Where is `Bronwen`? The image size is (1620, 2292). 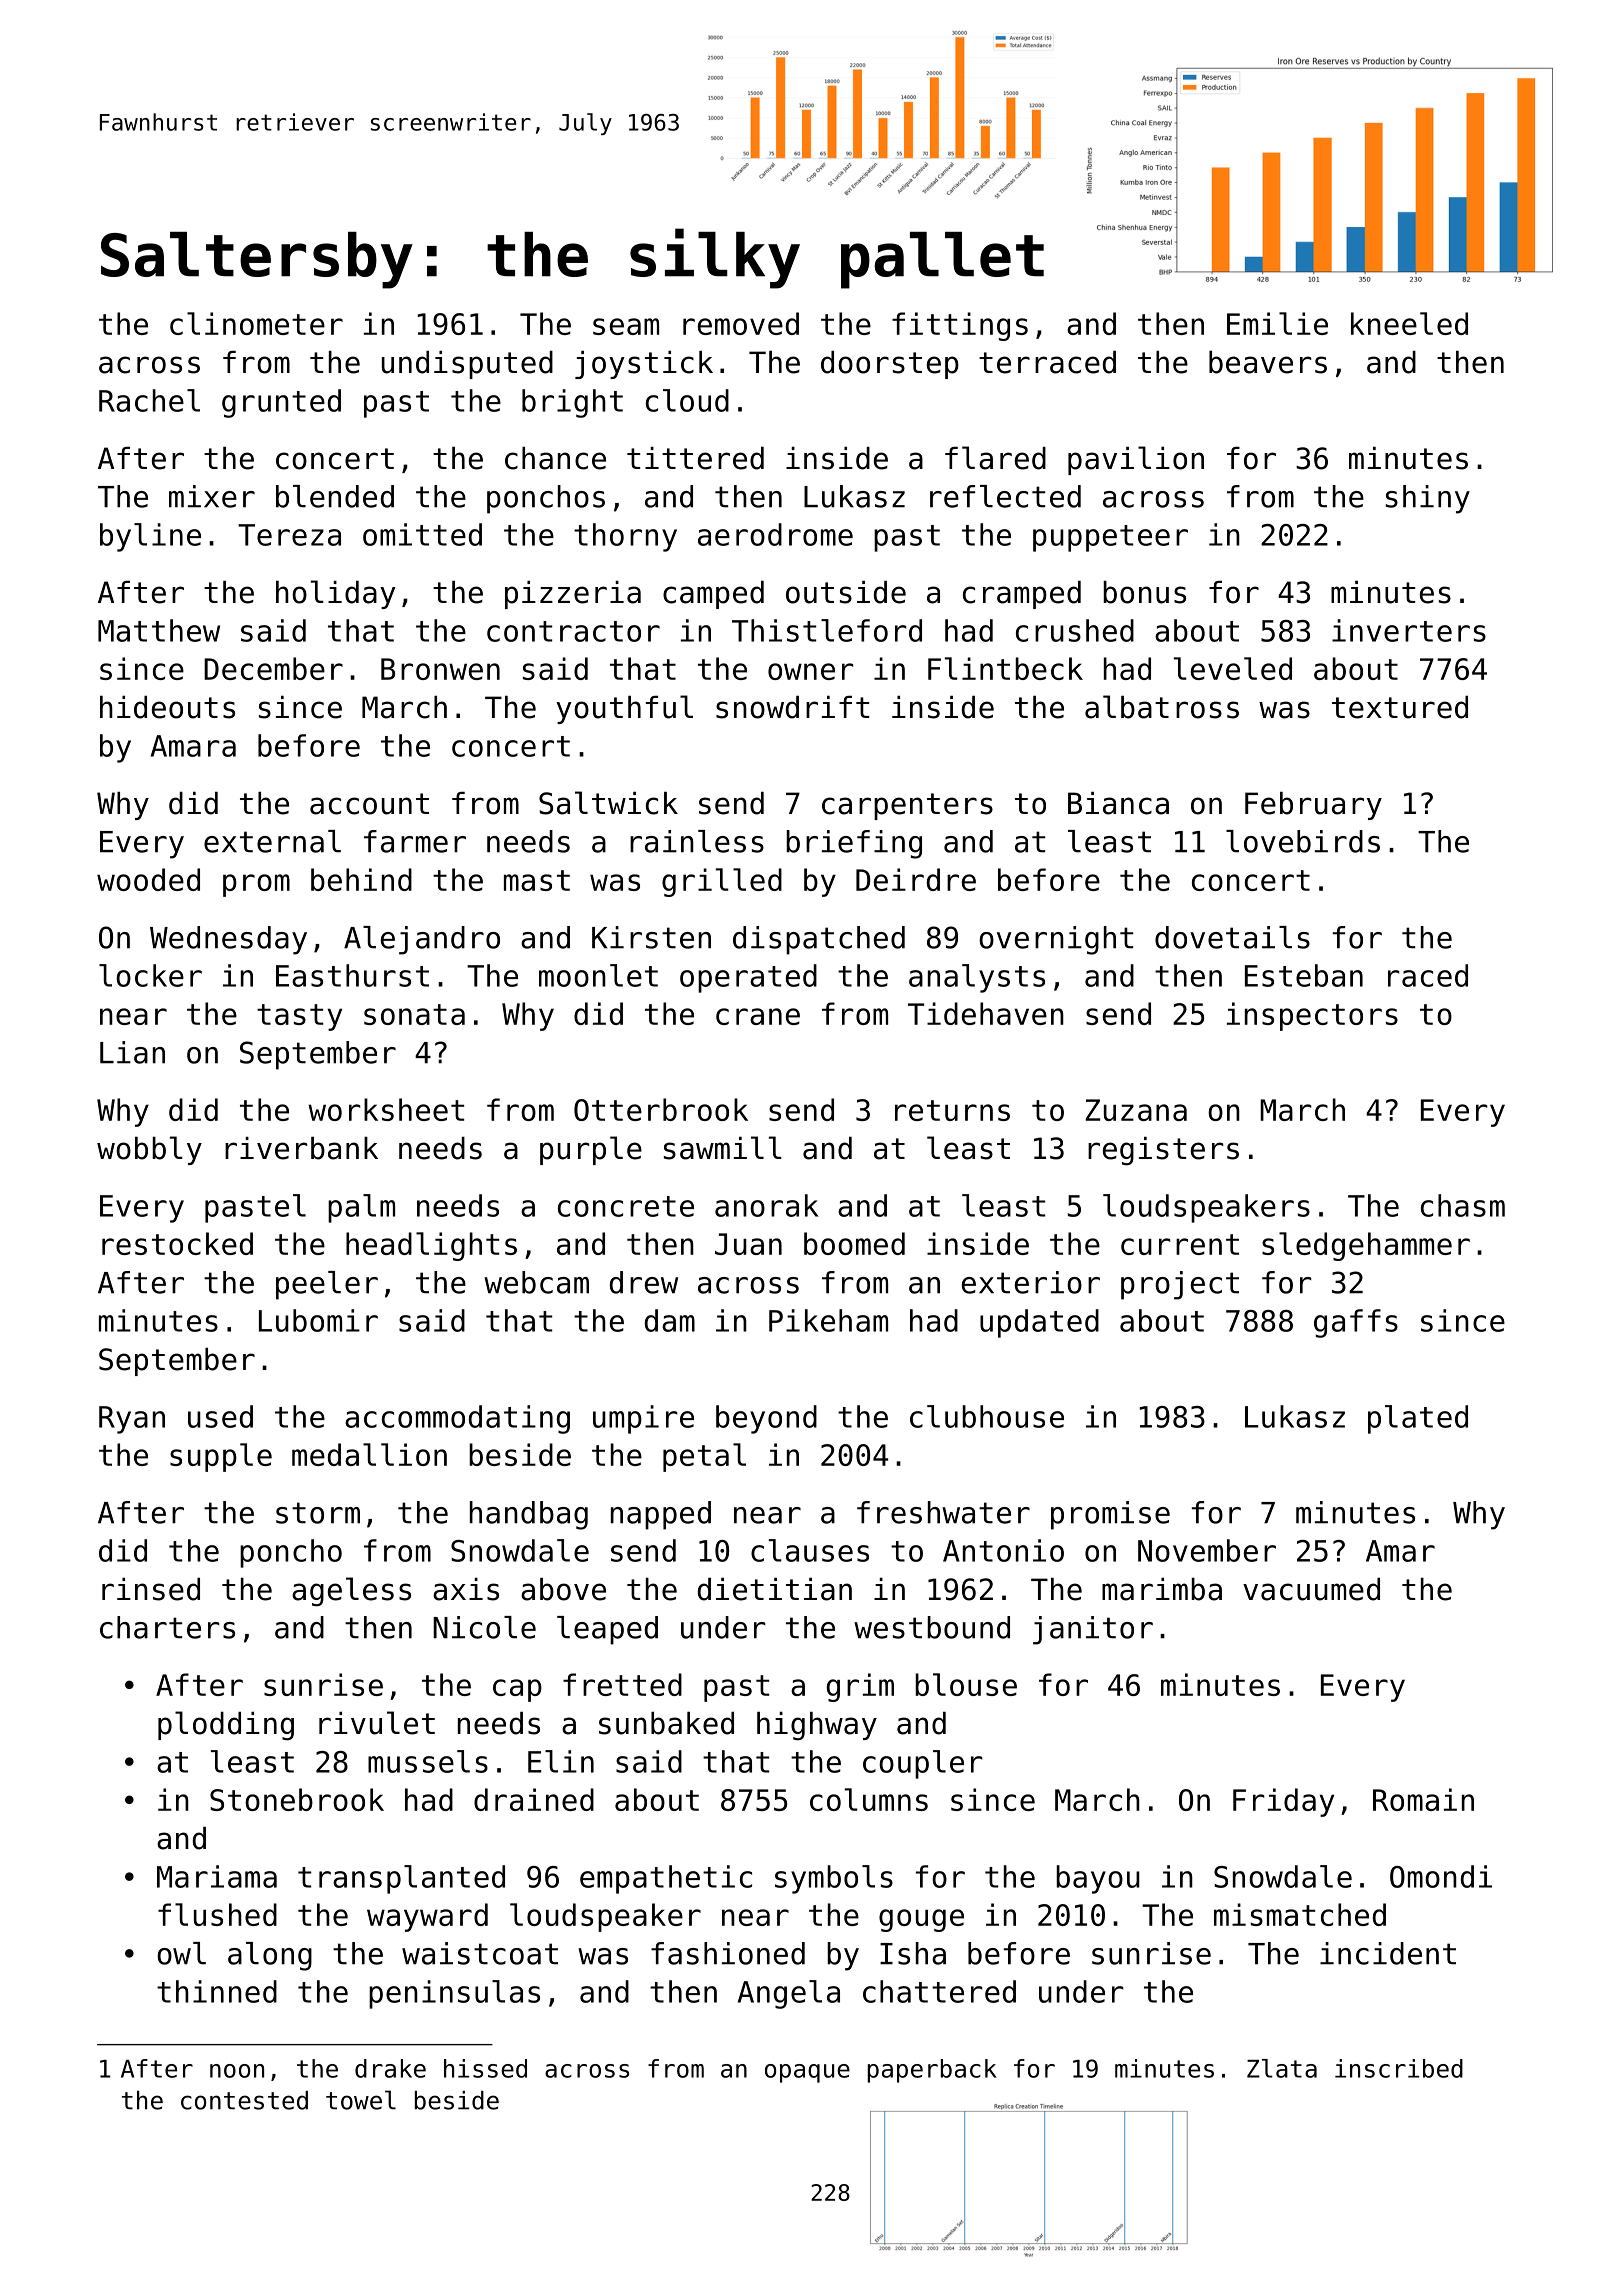
Bronwen is located at coordinates (440, 669).
